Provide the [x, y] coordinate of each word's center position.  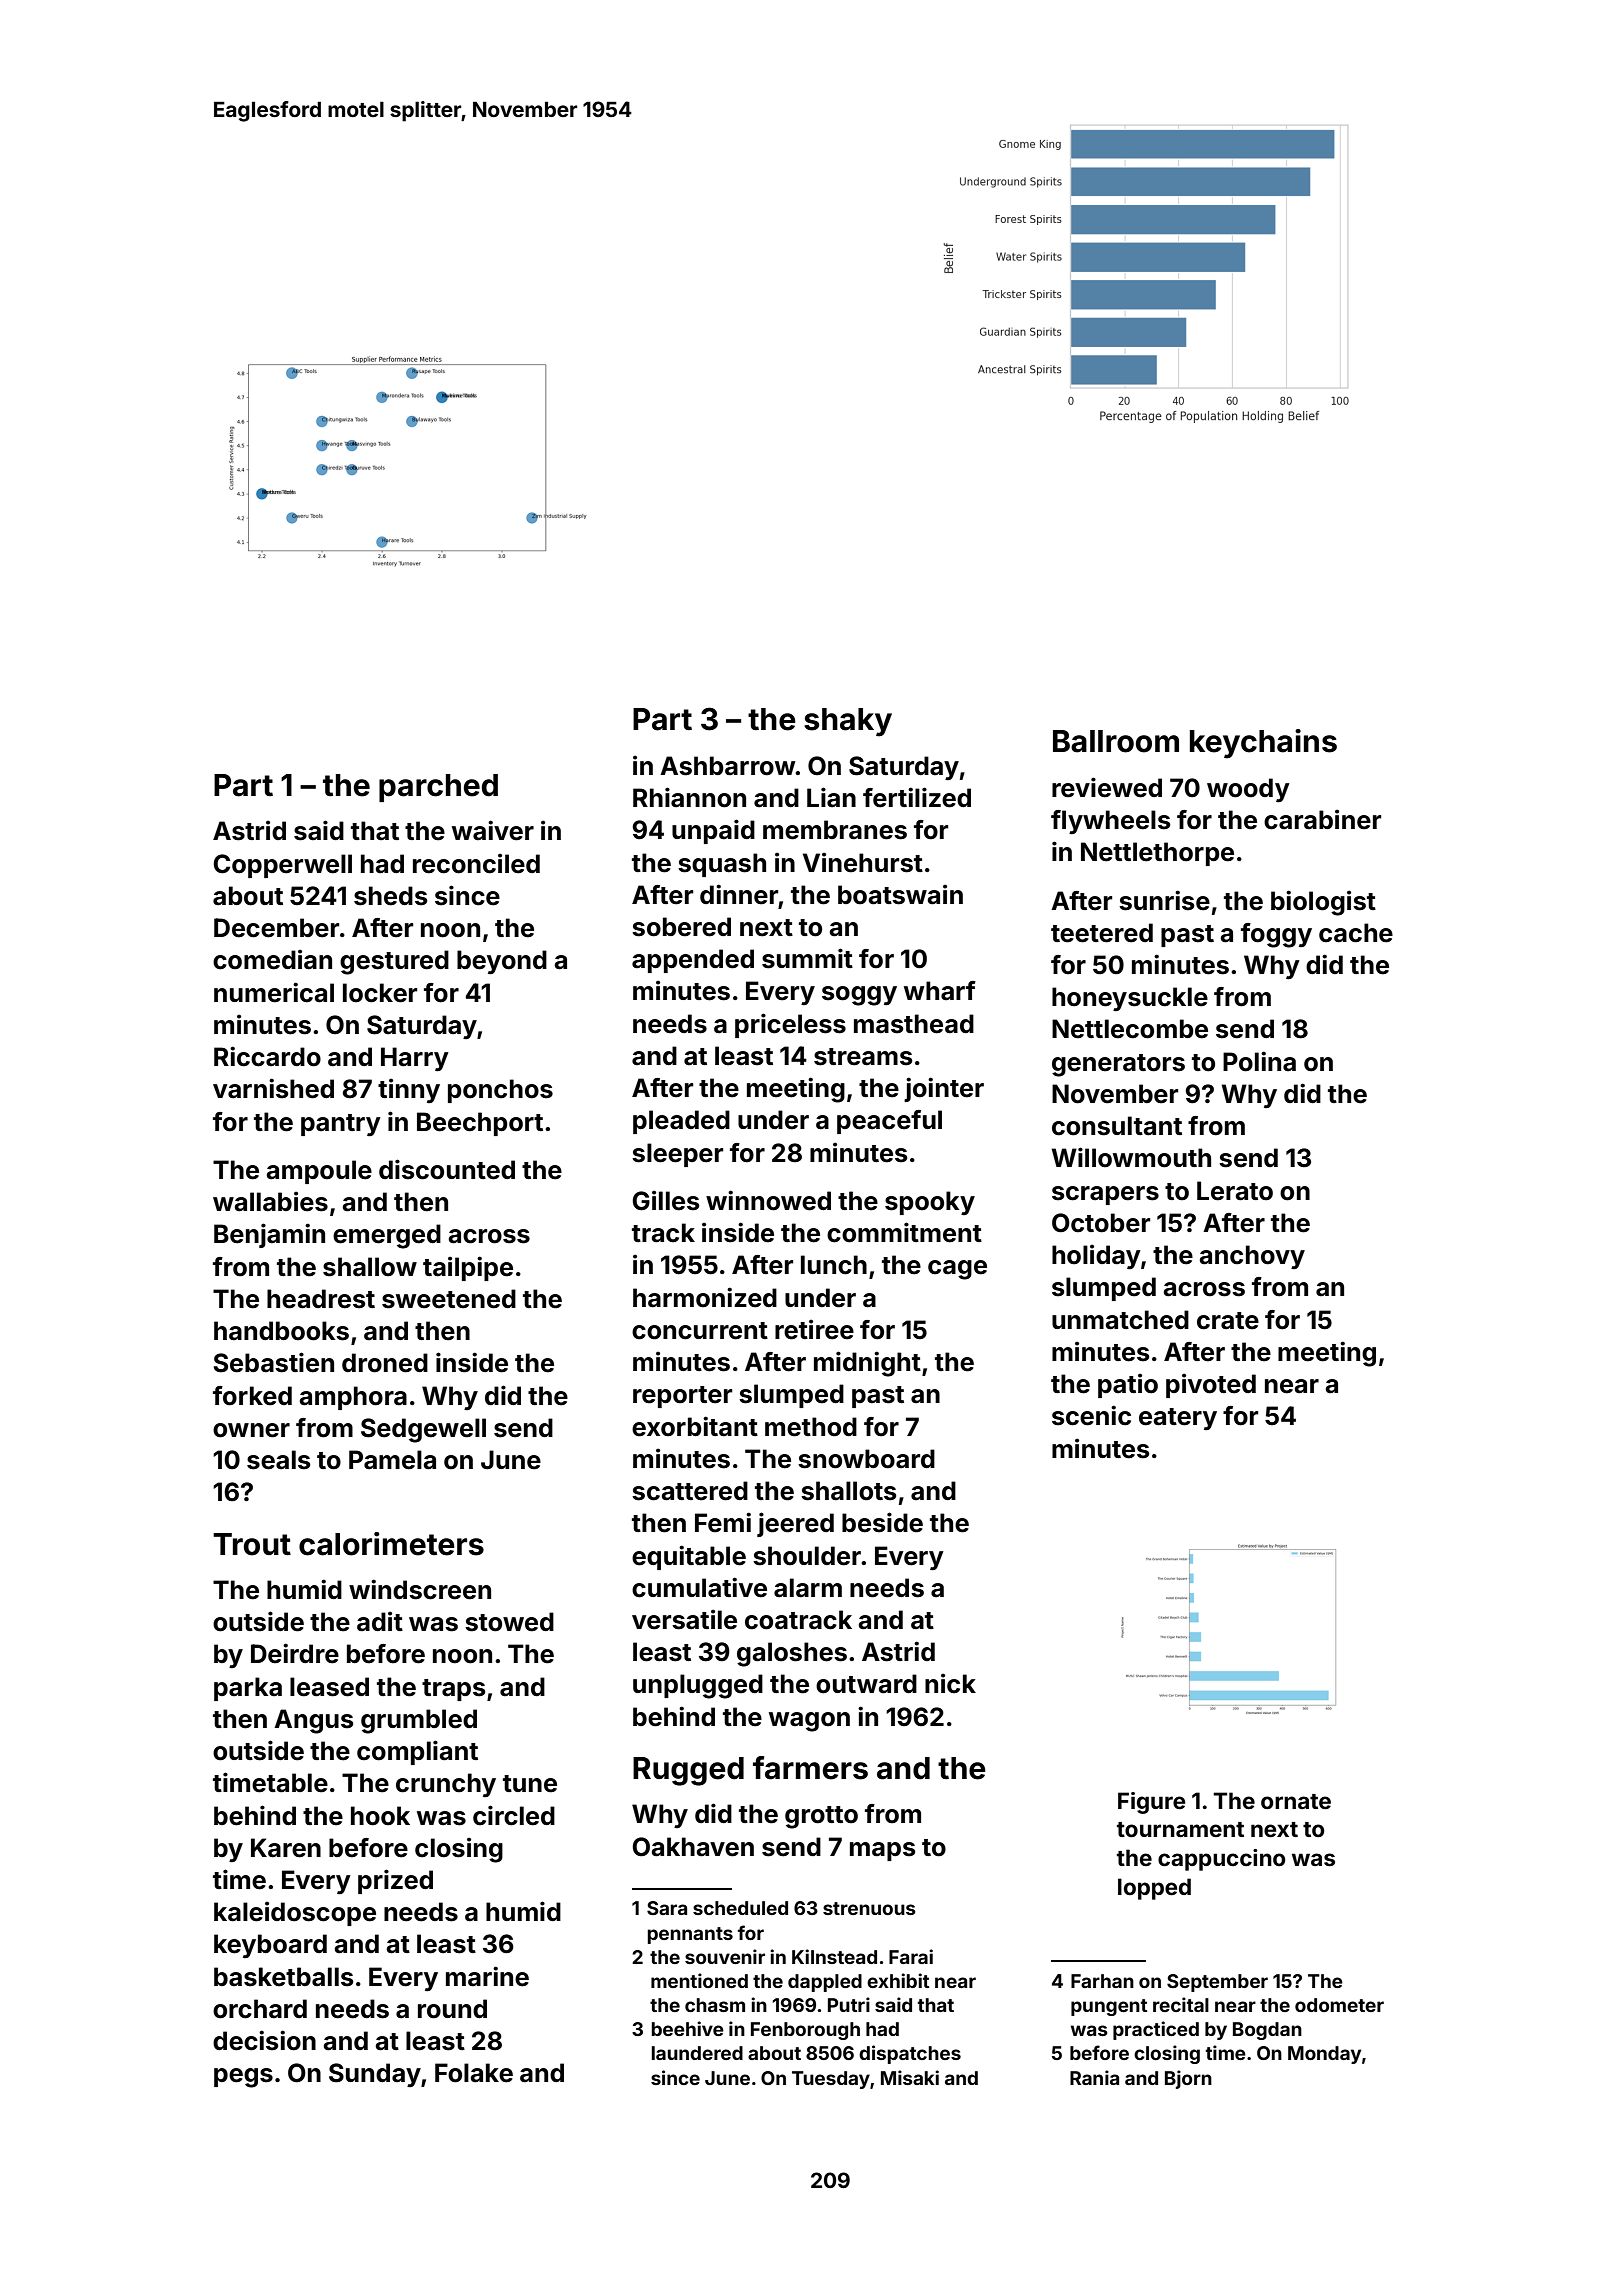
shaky [848, 722]
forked [252, 1396]
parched [438, 788]
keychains [1263, 744]
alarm [808, 1588]
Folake [474, 2073]
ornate [1296, 1801]
